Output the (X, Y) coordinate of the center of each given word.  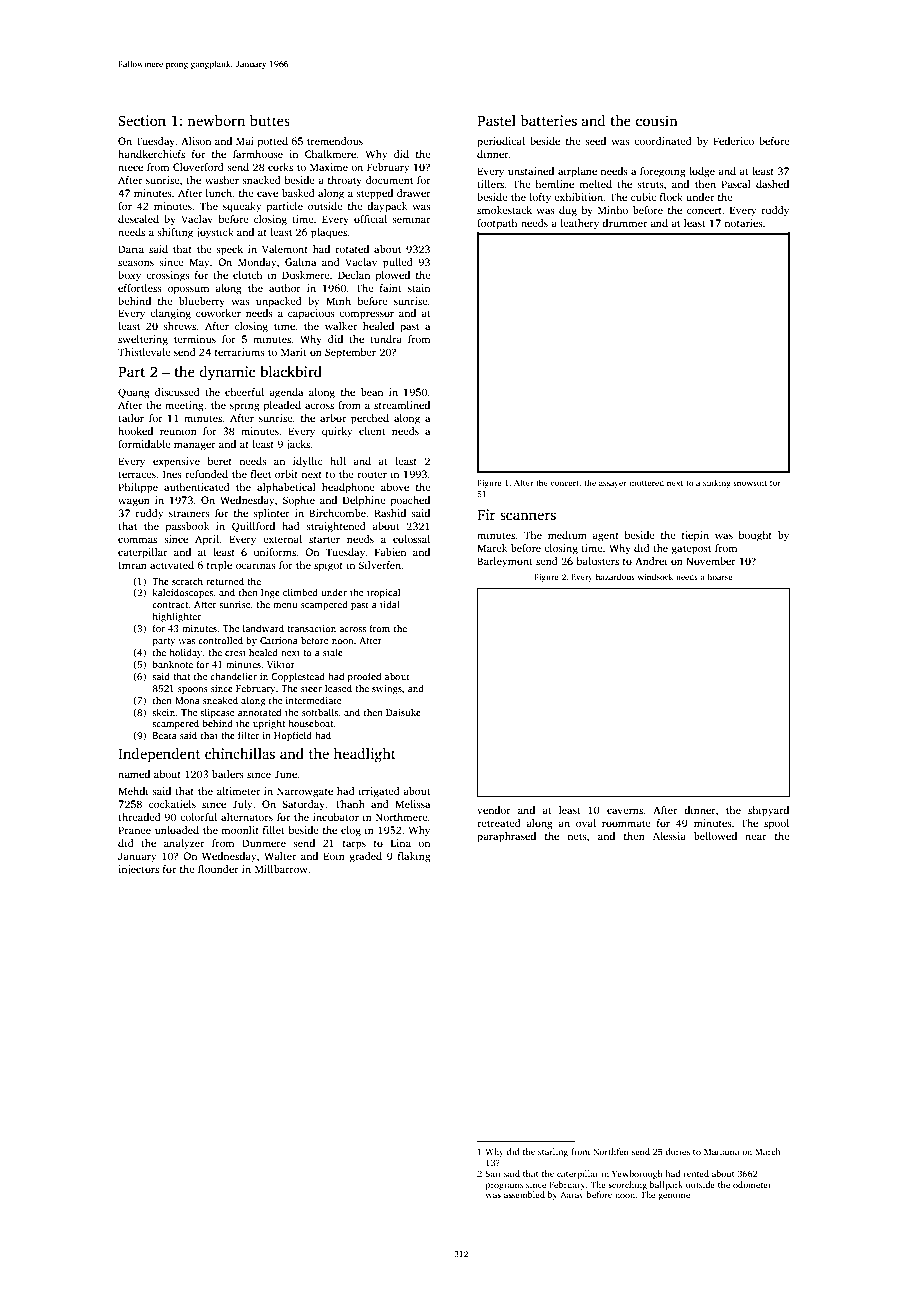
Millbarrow (281, 869)
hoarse (719, 576)
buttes (270, 120)
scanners (528, 516)
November (711, 561)
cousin (657, 120)
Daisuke (403, 712)
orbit (286, 474)
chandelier (233, 676)
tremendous (335, 141)
